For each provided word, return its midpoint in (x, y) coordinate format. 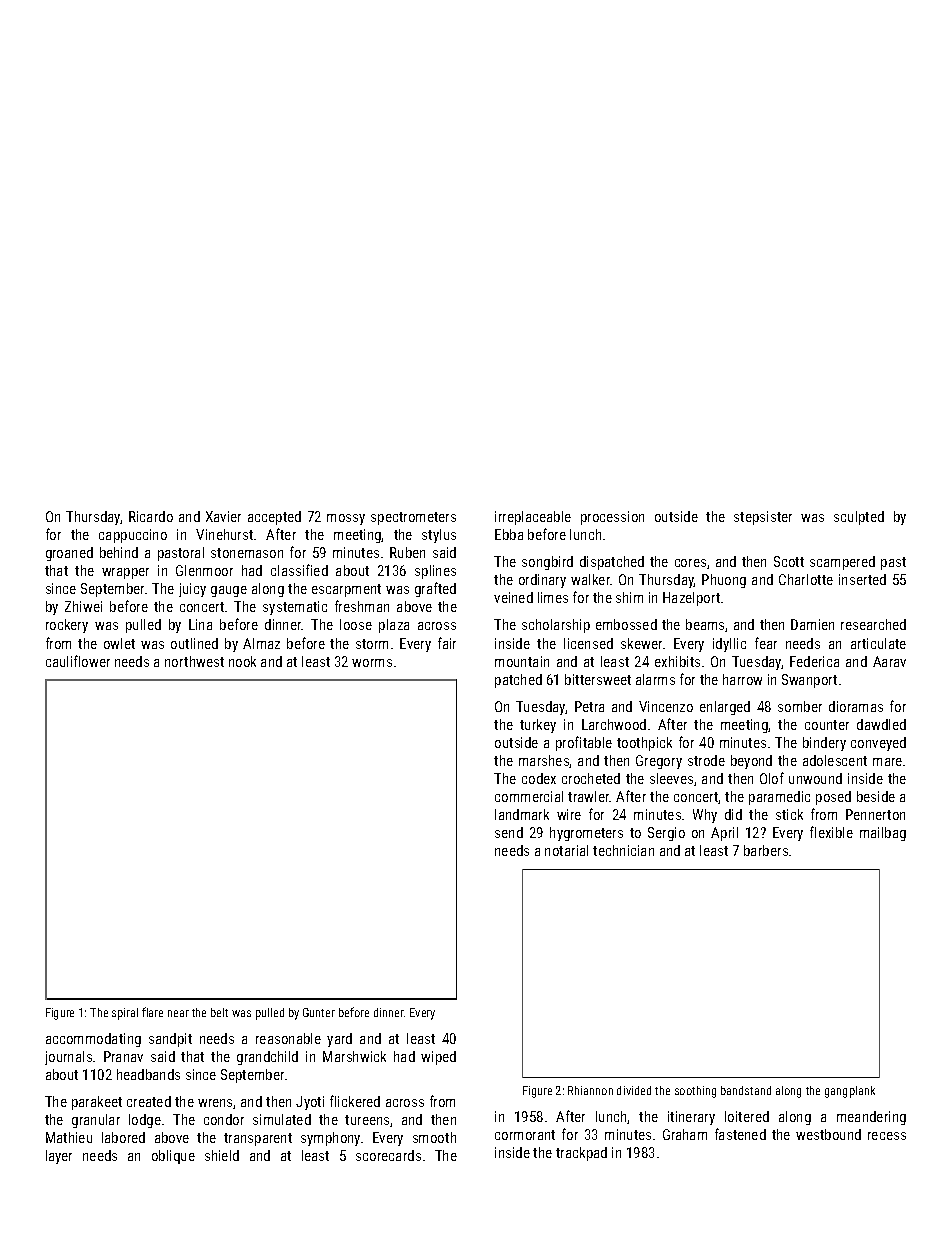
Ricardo (151, 516)
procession (612, 518)
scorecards (388, 1155)
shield (222, 1155)
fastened (740, 1134)
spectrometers (413, 518)
